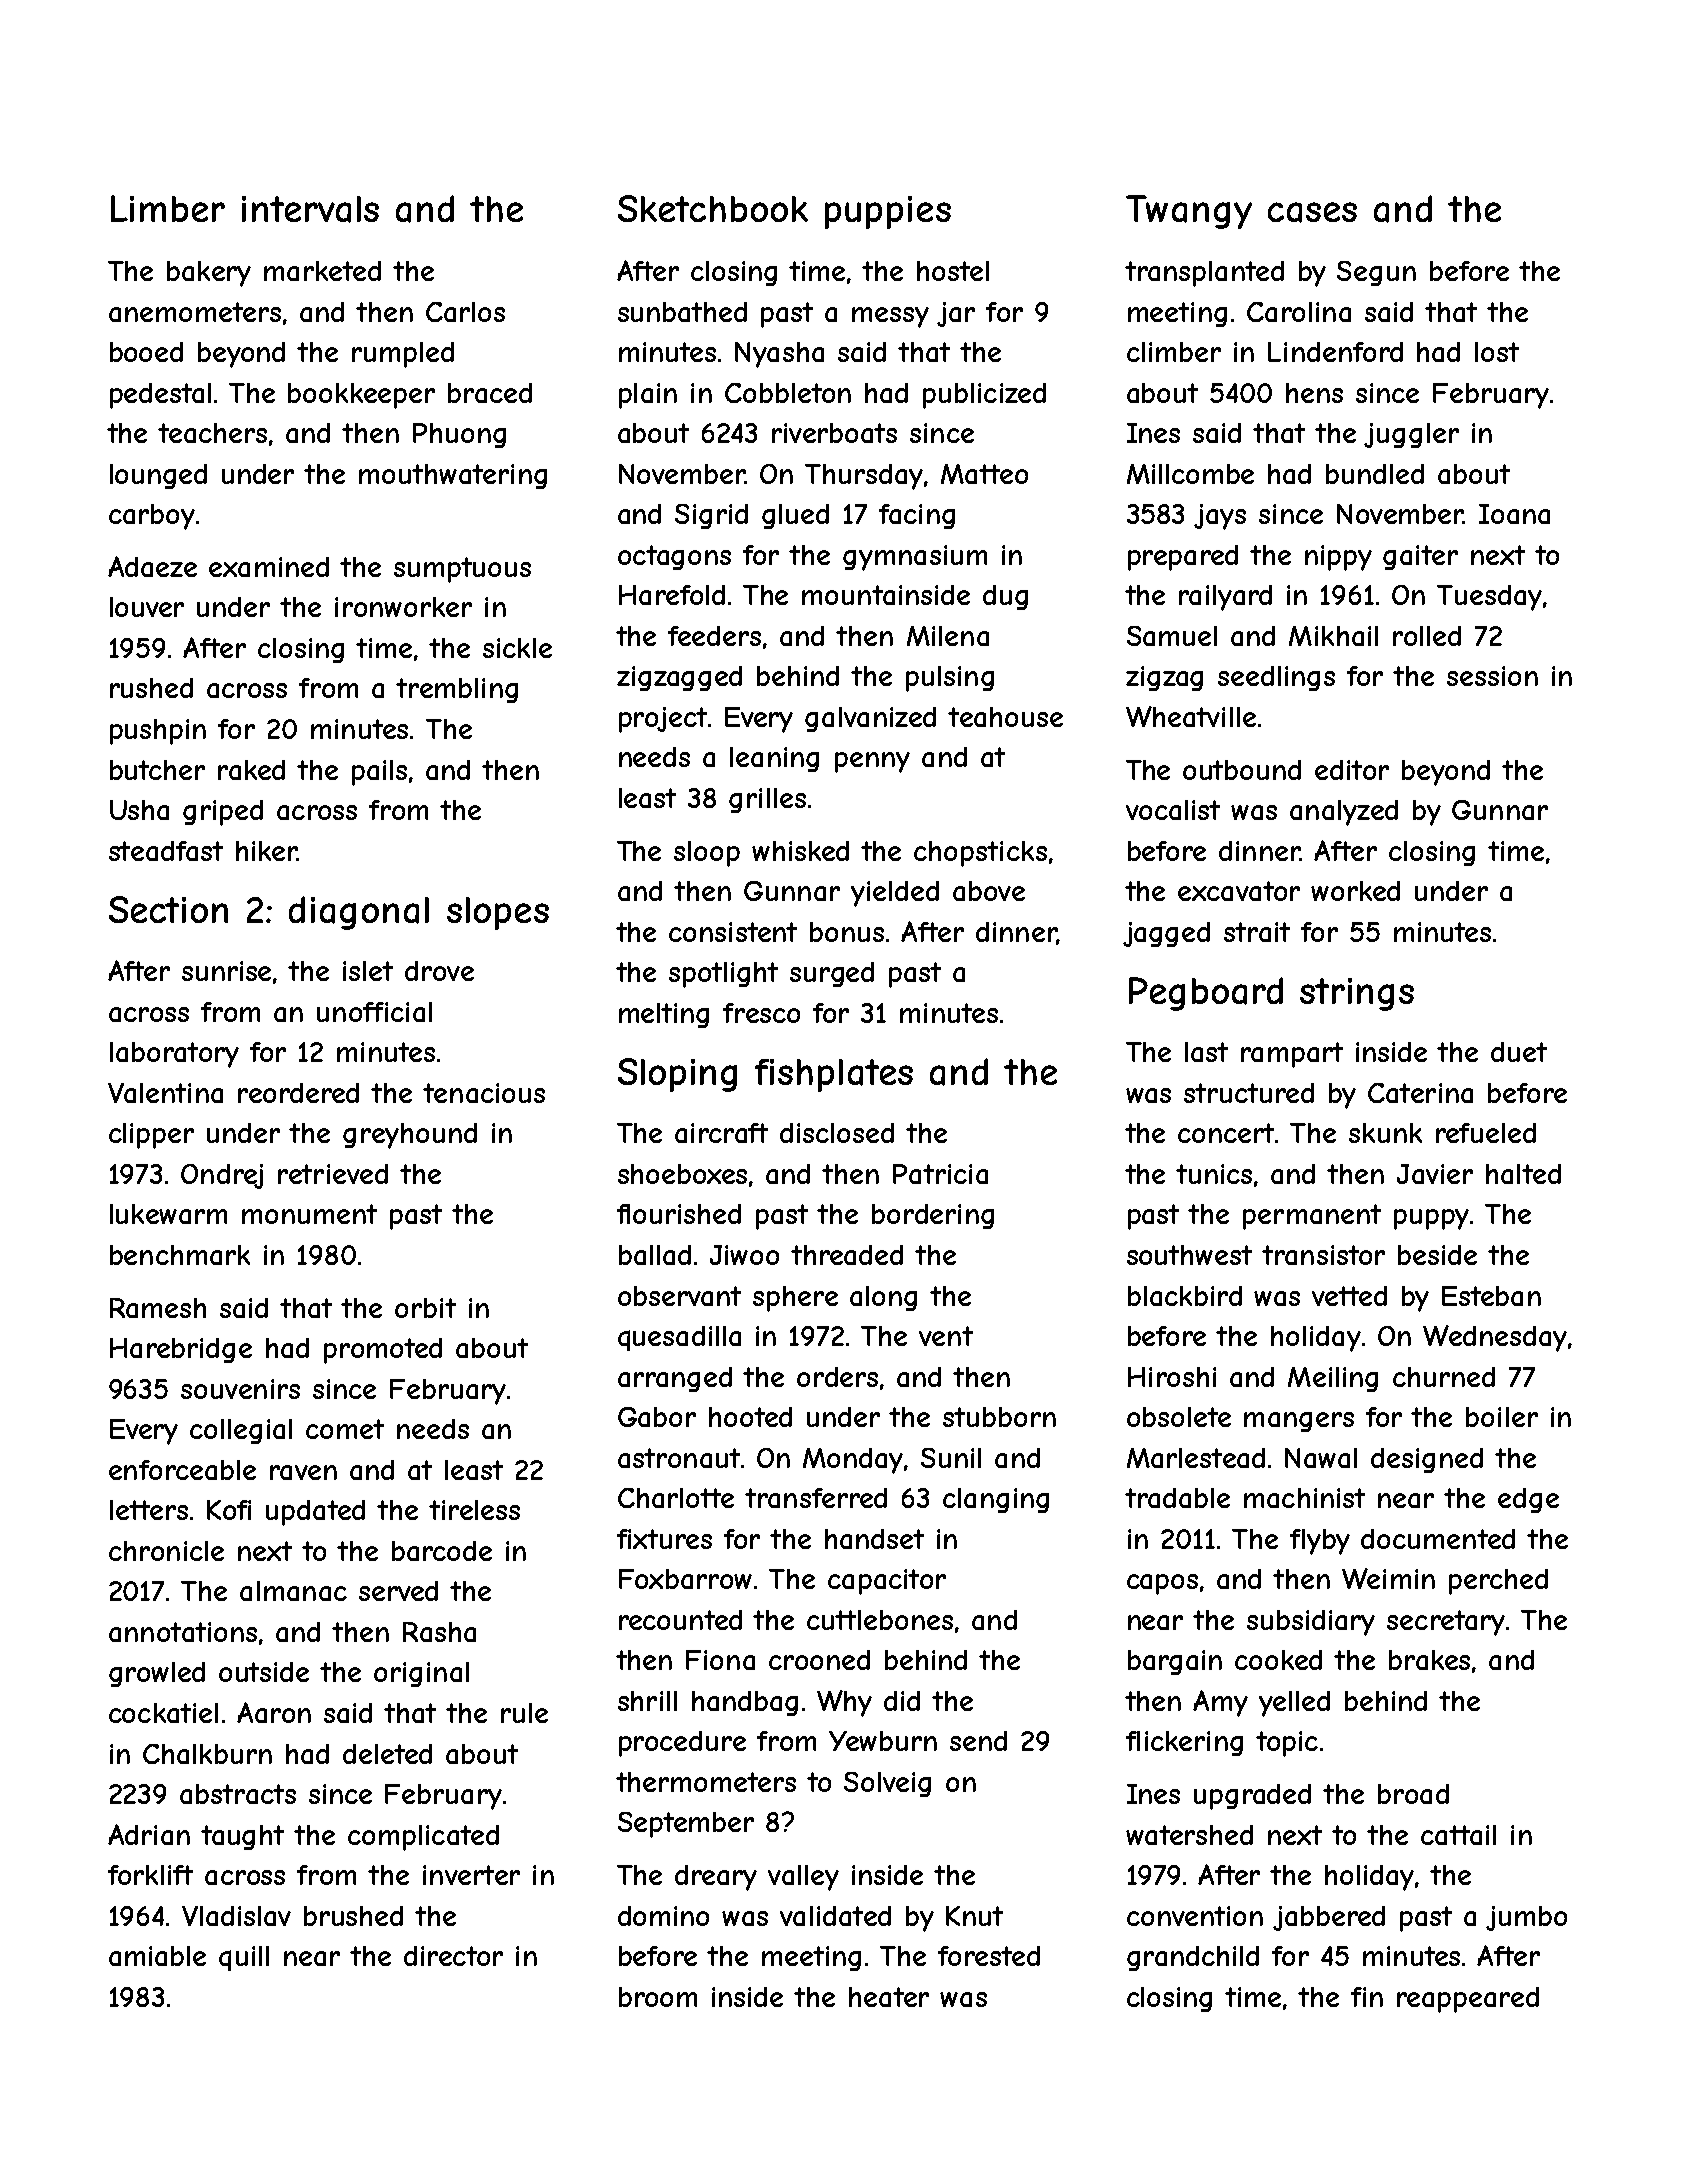  Describe the element at coordinates (1413, 1794) in the image. I see `broad` at that location.
